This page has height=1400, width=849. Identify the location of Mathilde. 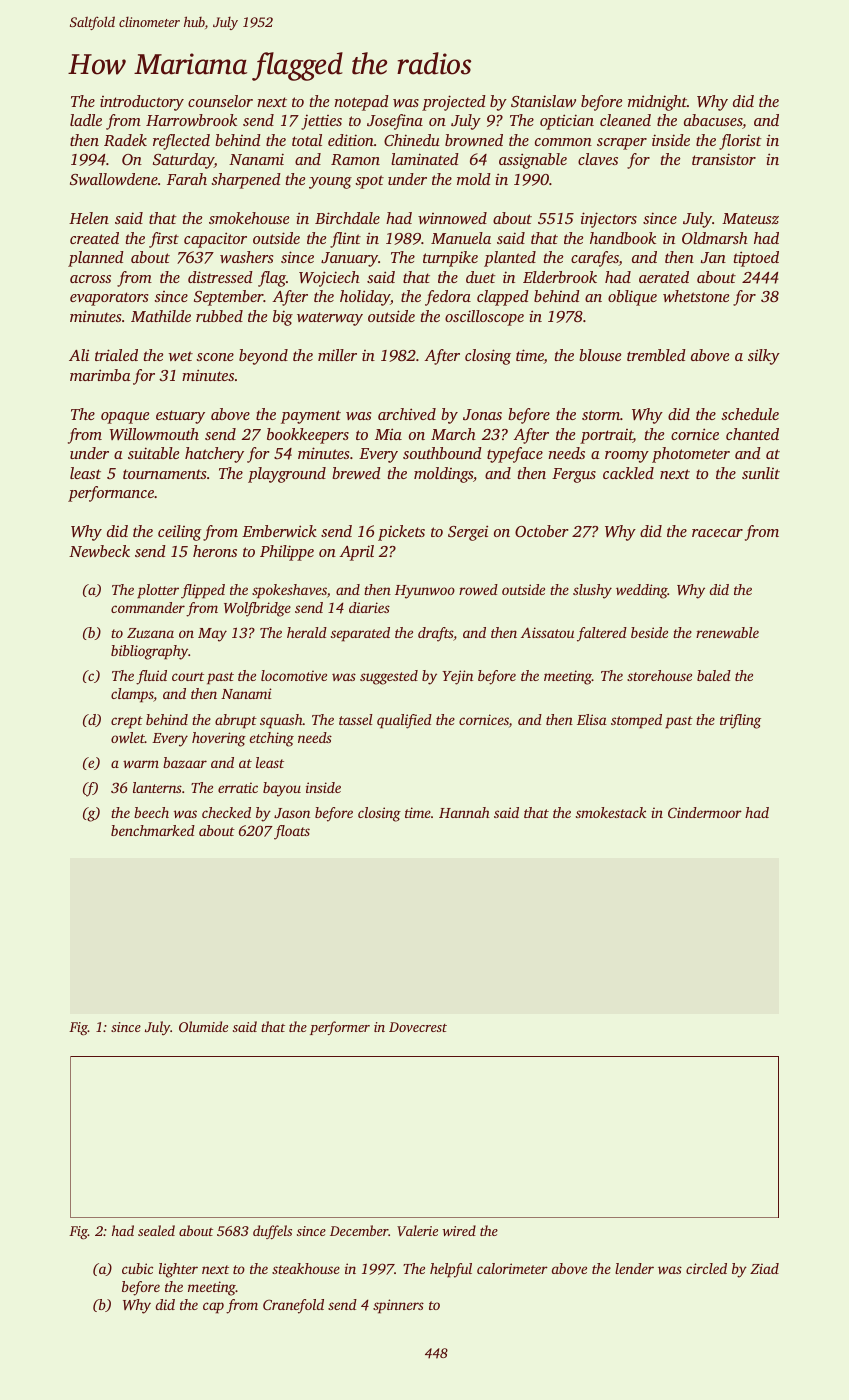
(161, 316).
